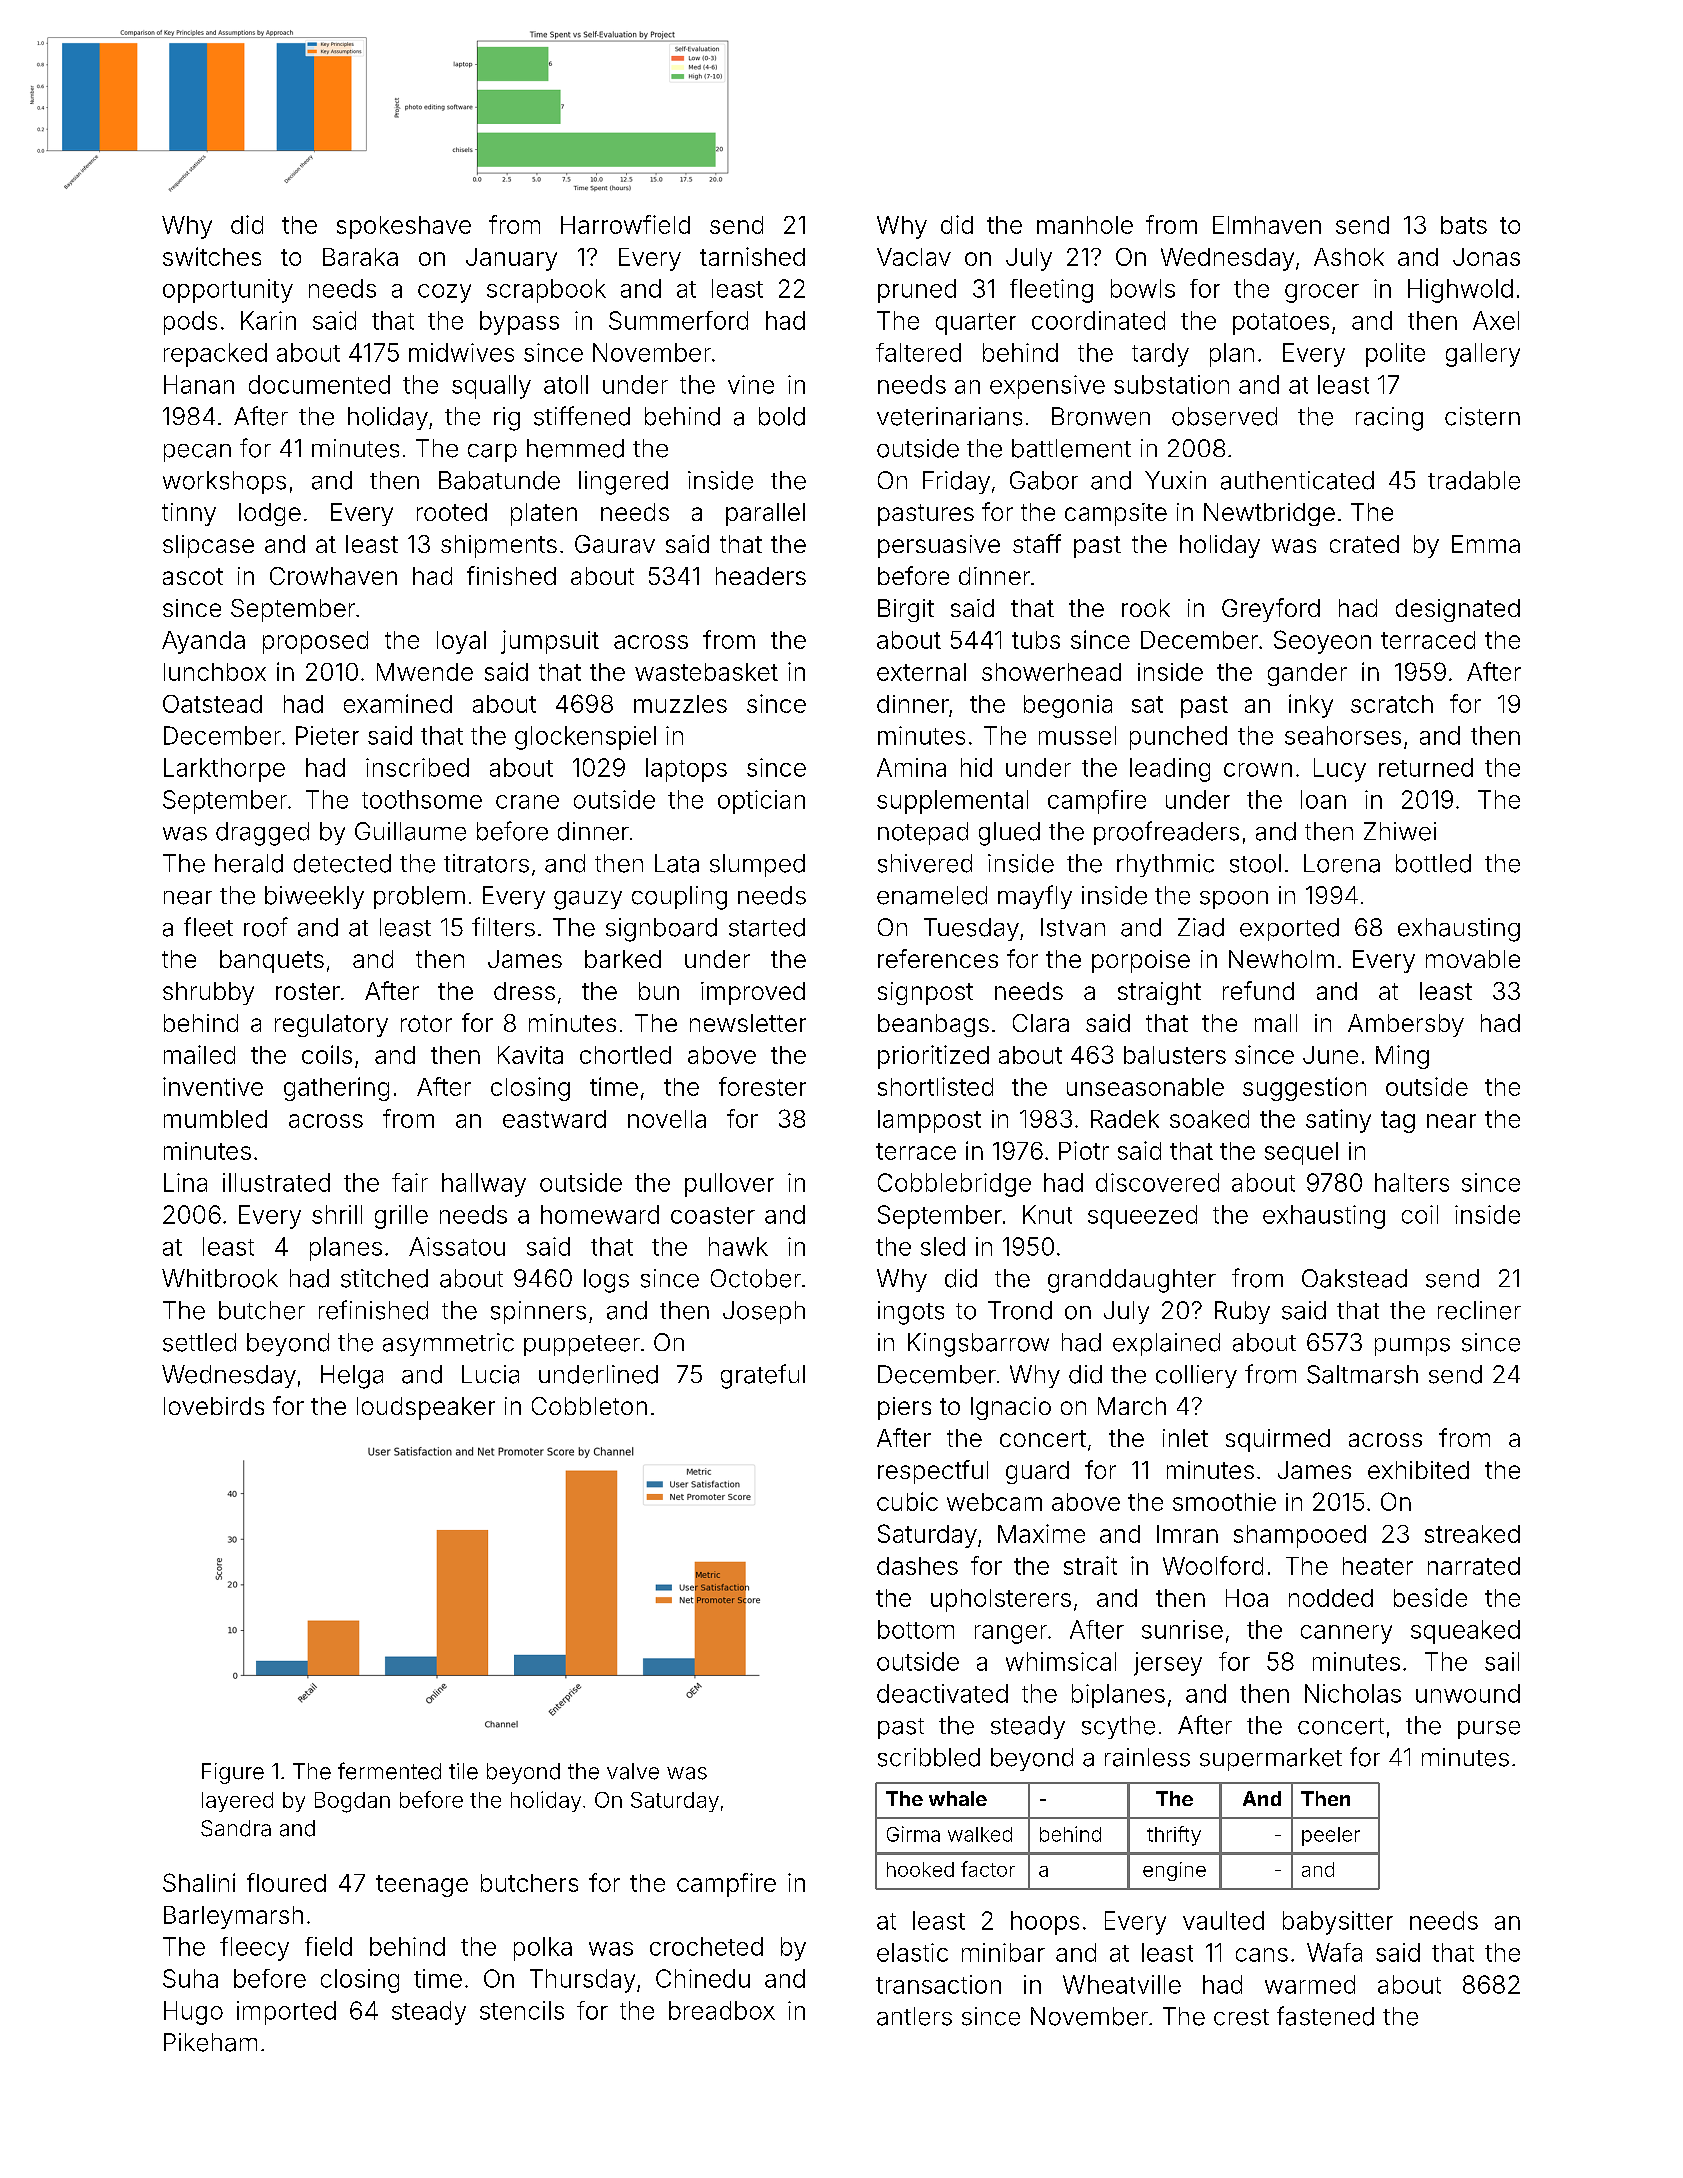  What do you see at coordinates (1267, 225) in the document?
I see `Elmhaven` at bounding box center [1267, 225].
